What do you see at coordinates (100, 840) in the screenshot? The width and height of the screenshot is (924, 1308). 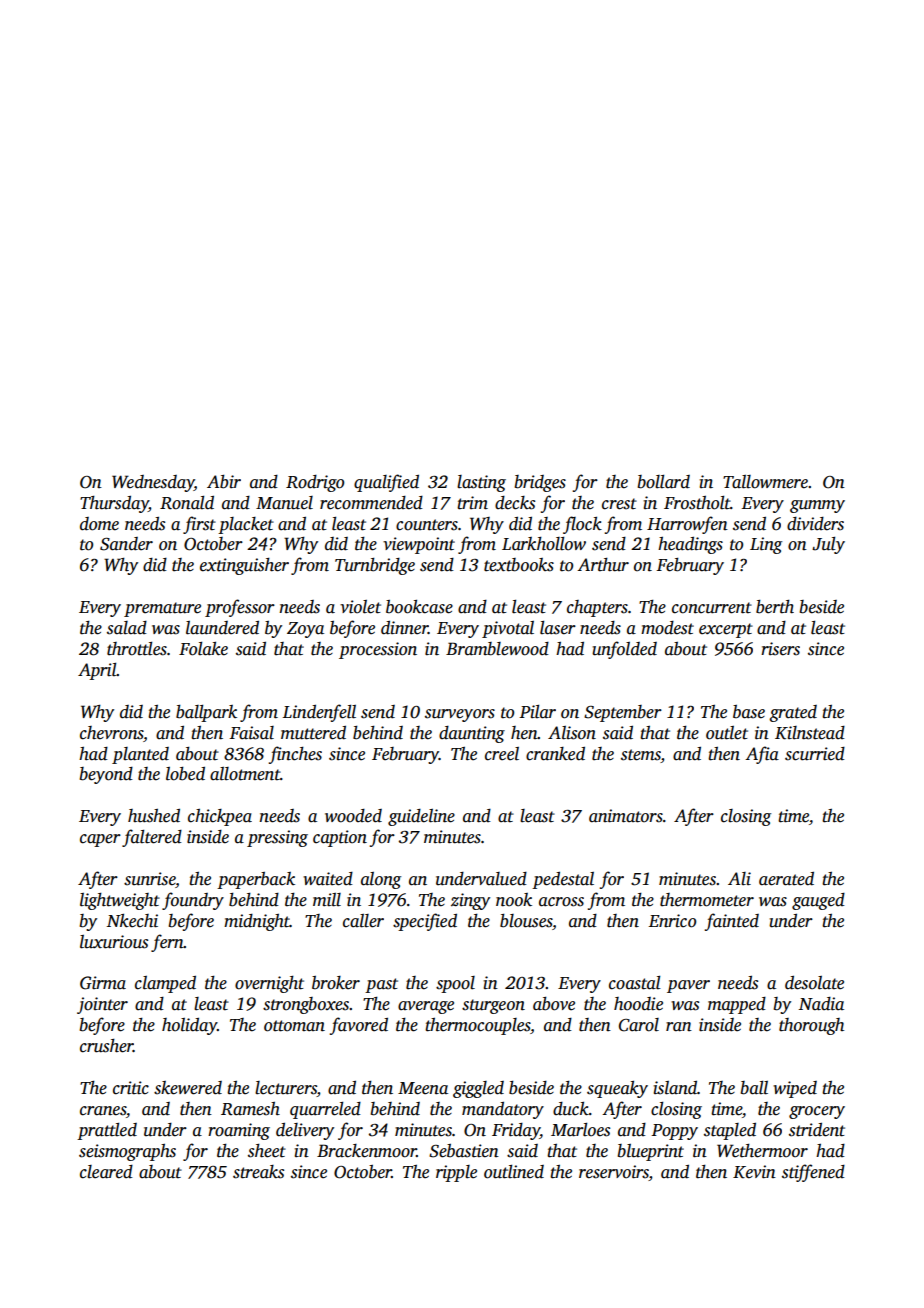 I see `caper` at bounding box center [100, 840].
